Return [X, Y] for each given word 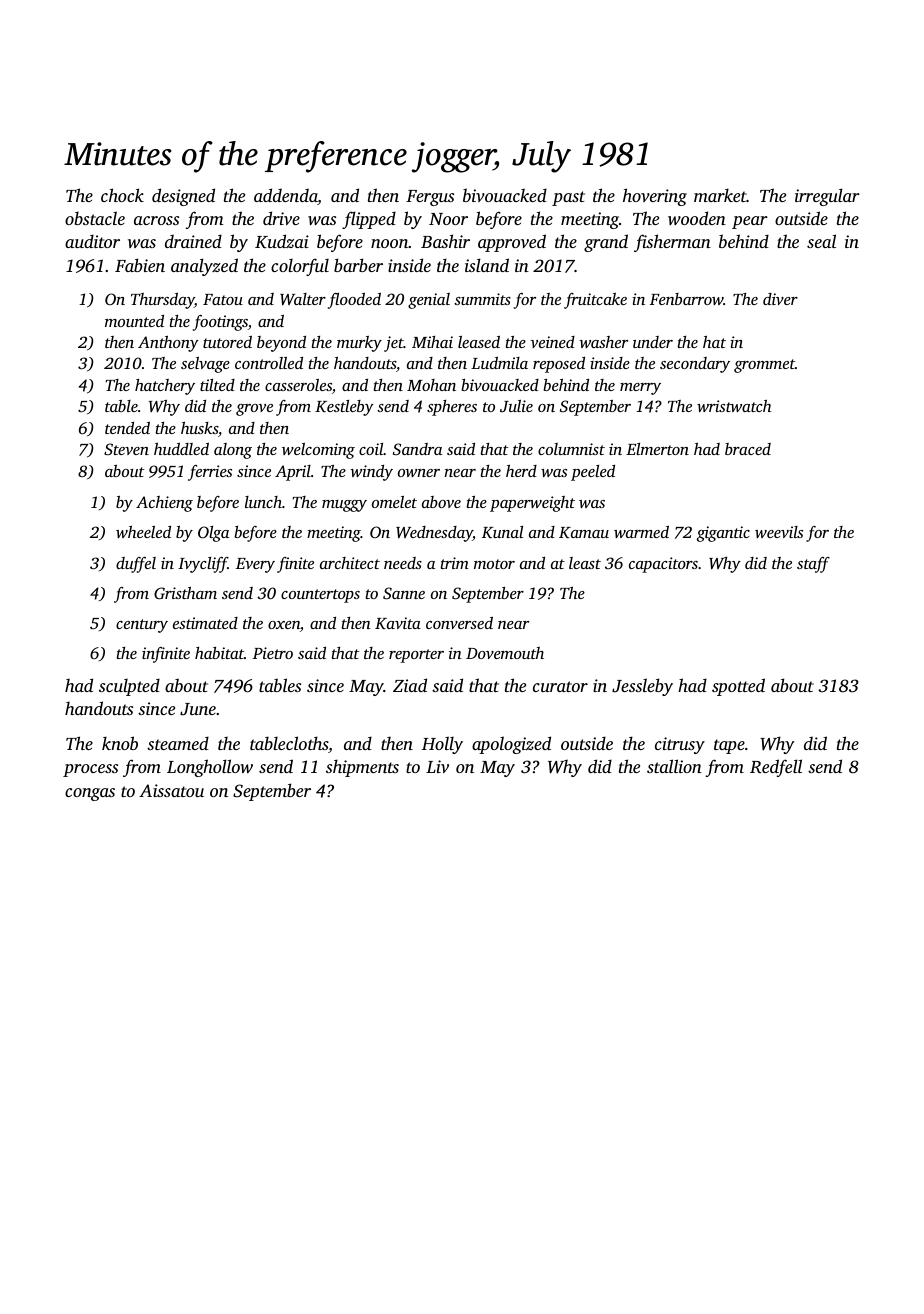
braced [748, 449]
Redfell [776, 768]
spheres [452, 408]
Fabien [140, 265]
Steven [126, 449]
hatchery [165, 387]
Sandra [417, 449]
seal [821, 241]
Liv [437, 766]
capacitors [663, 565]
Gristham [185, 593]
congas [90, 794]
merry [640, 389]
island [487, 265]
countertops [320, 596]
